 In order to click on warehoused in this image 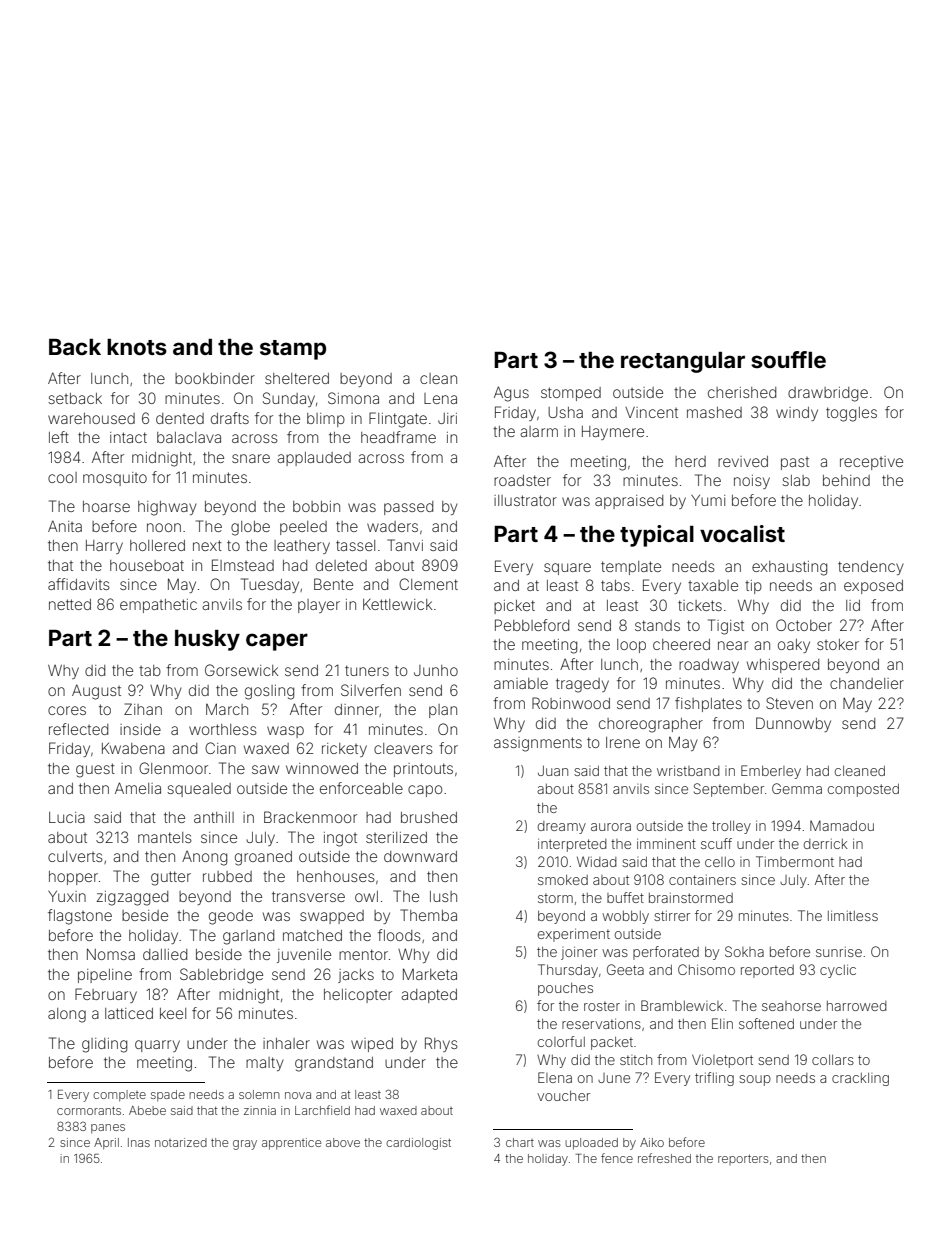, I will do `click(91, 418)`.
